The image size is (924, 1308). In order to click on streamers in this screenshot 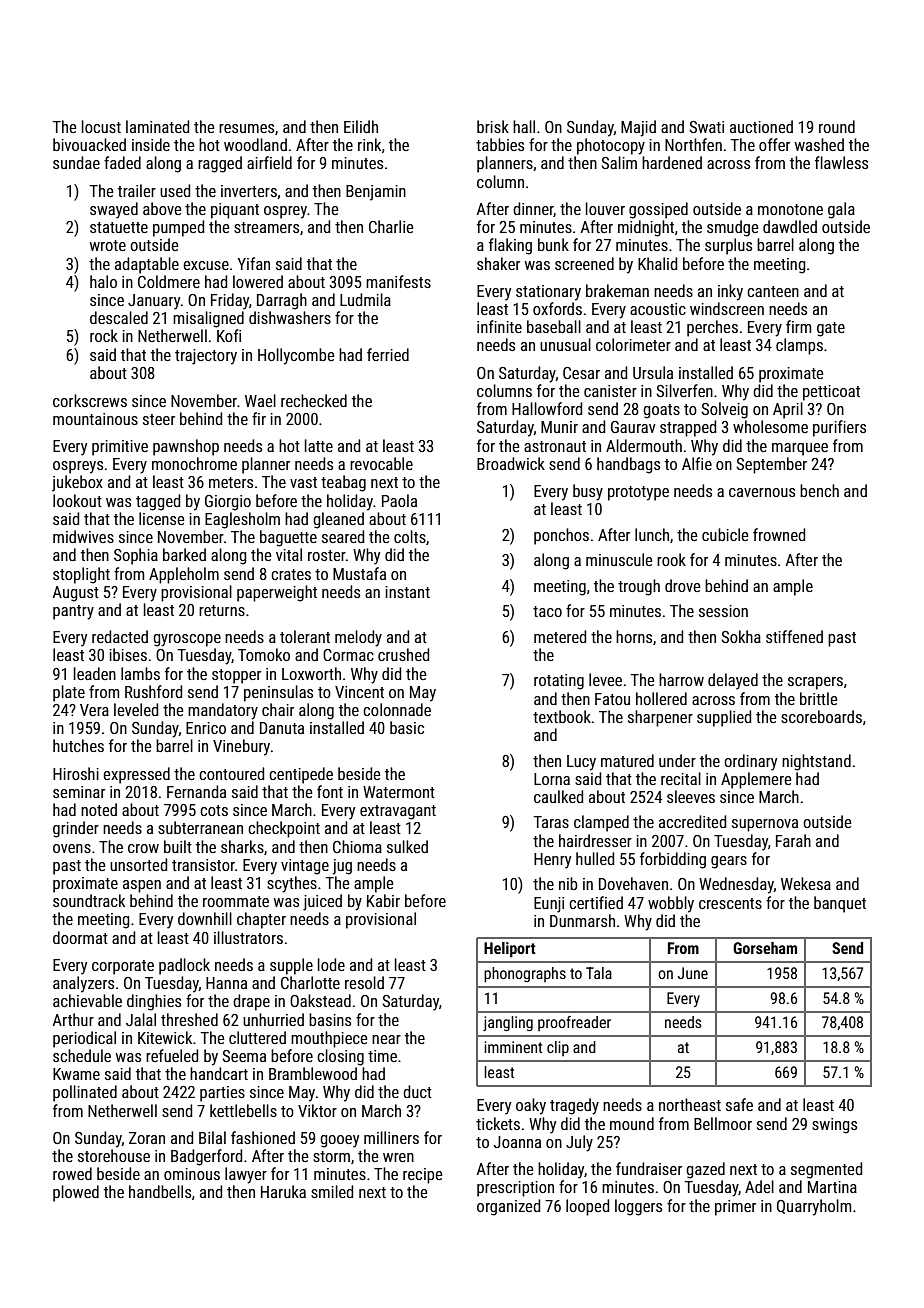, I will do `click(266, 227)`.
